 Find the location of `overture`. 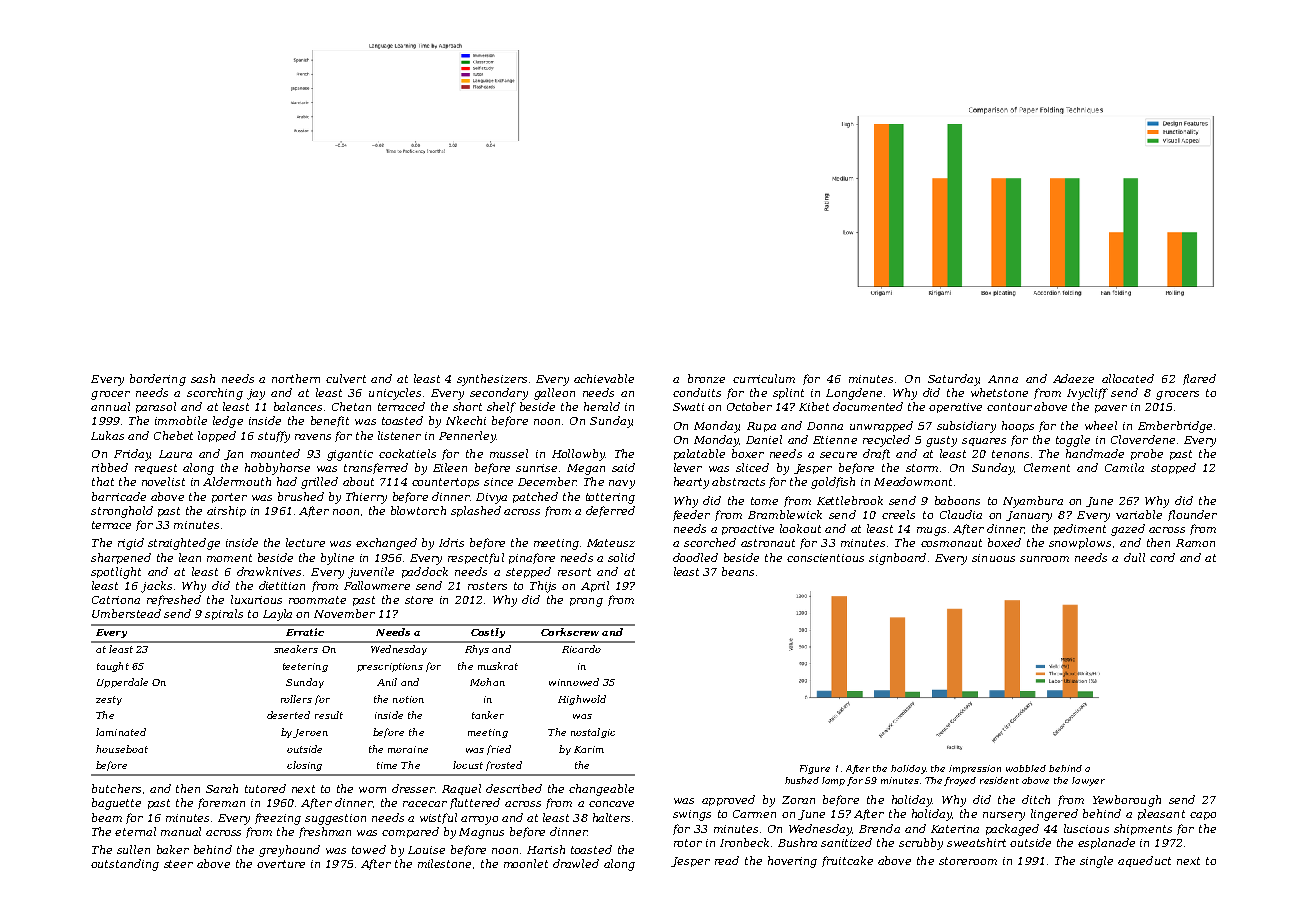

overture is located at coordinates (281, 864).
